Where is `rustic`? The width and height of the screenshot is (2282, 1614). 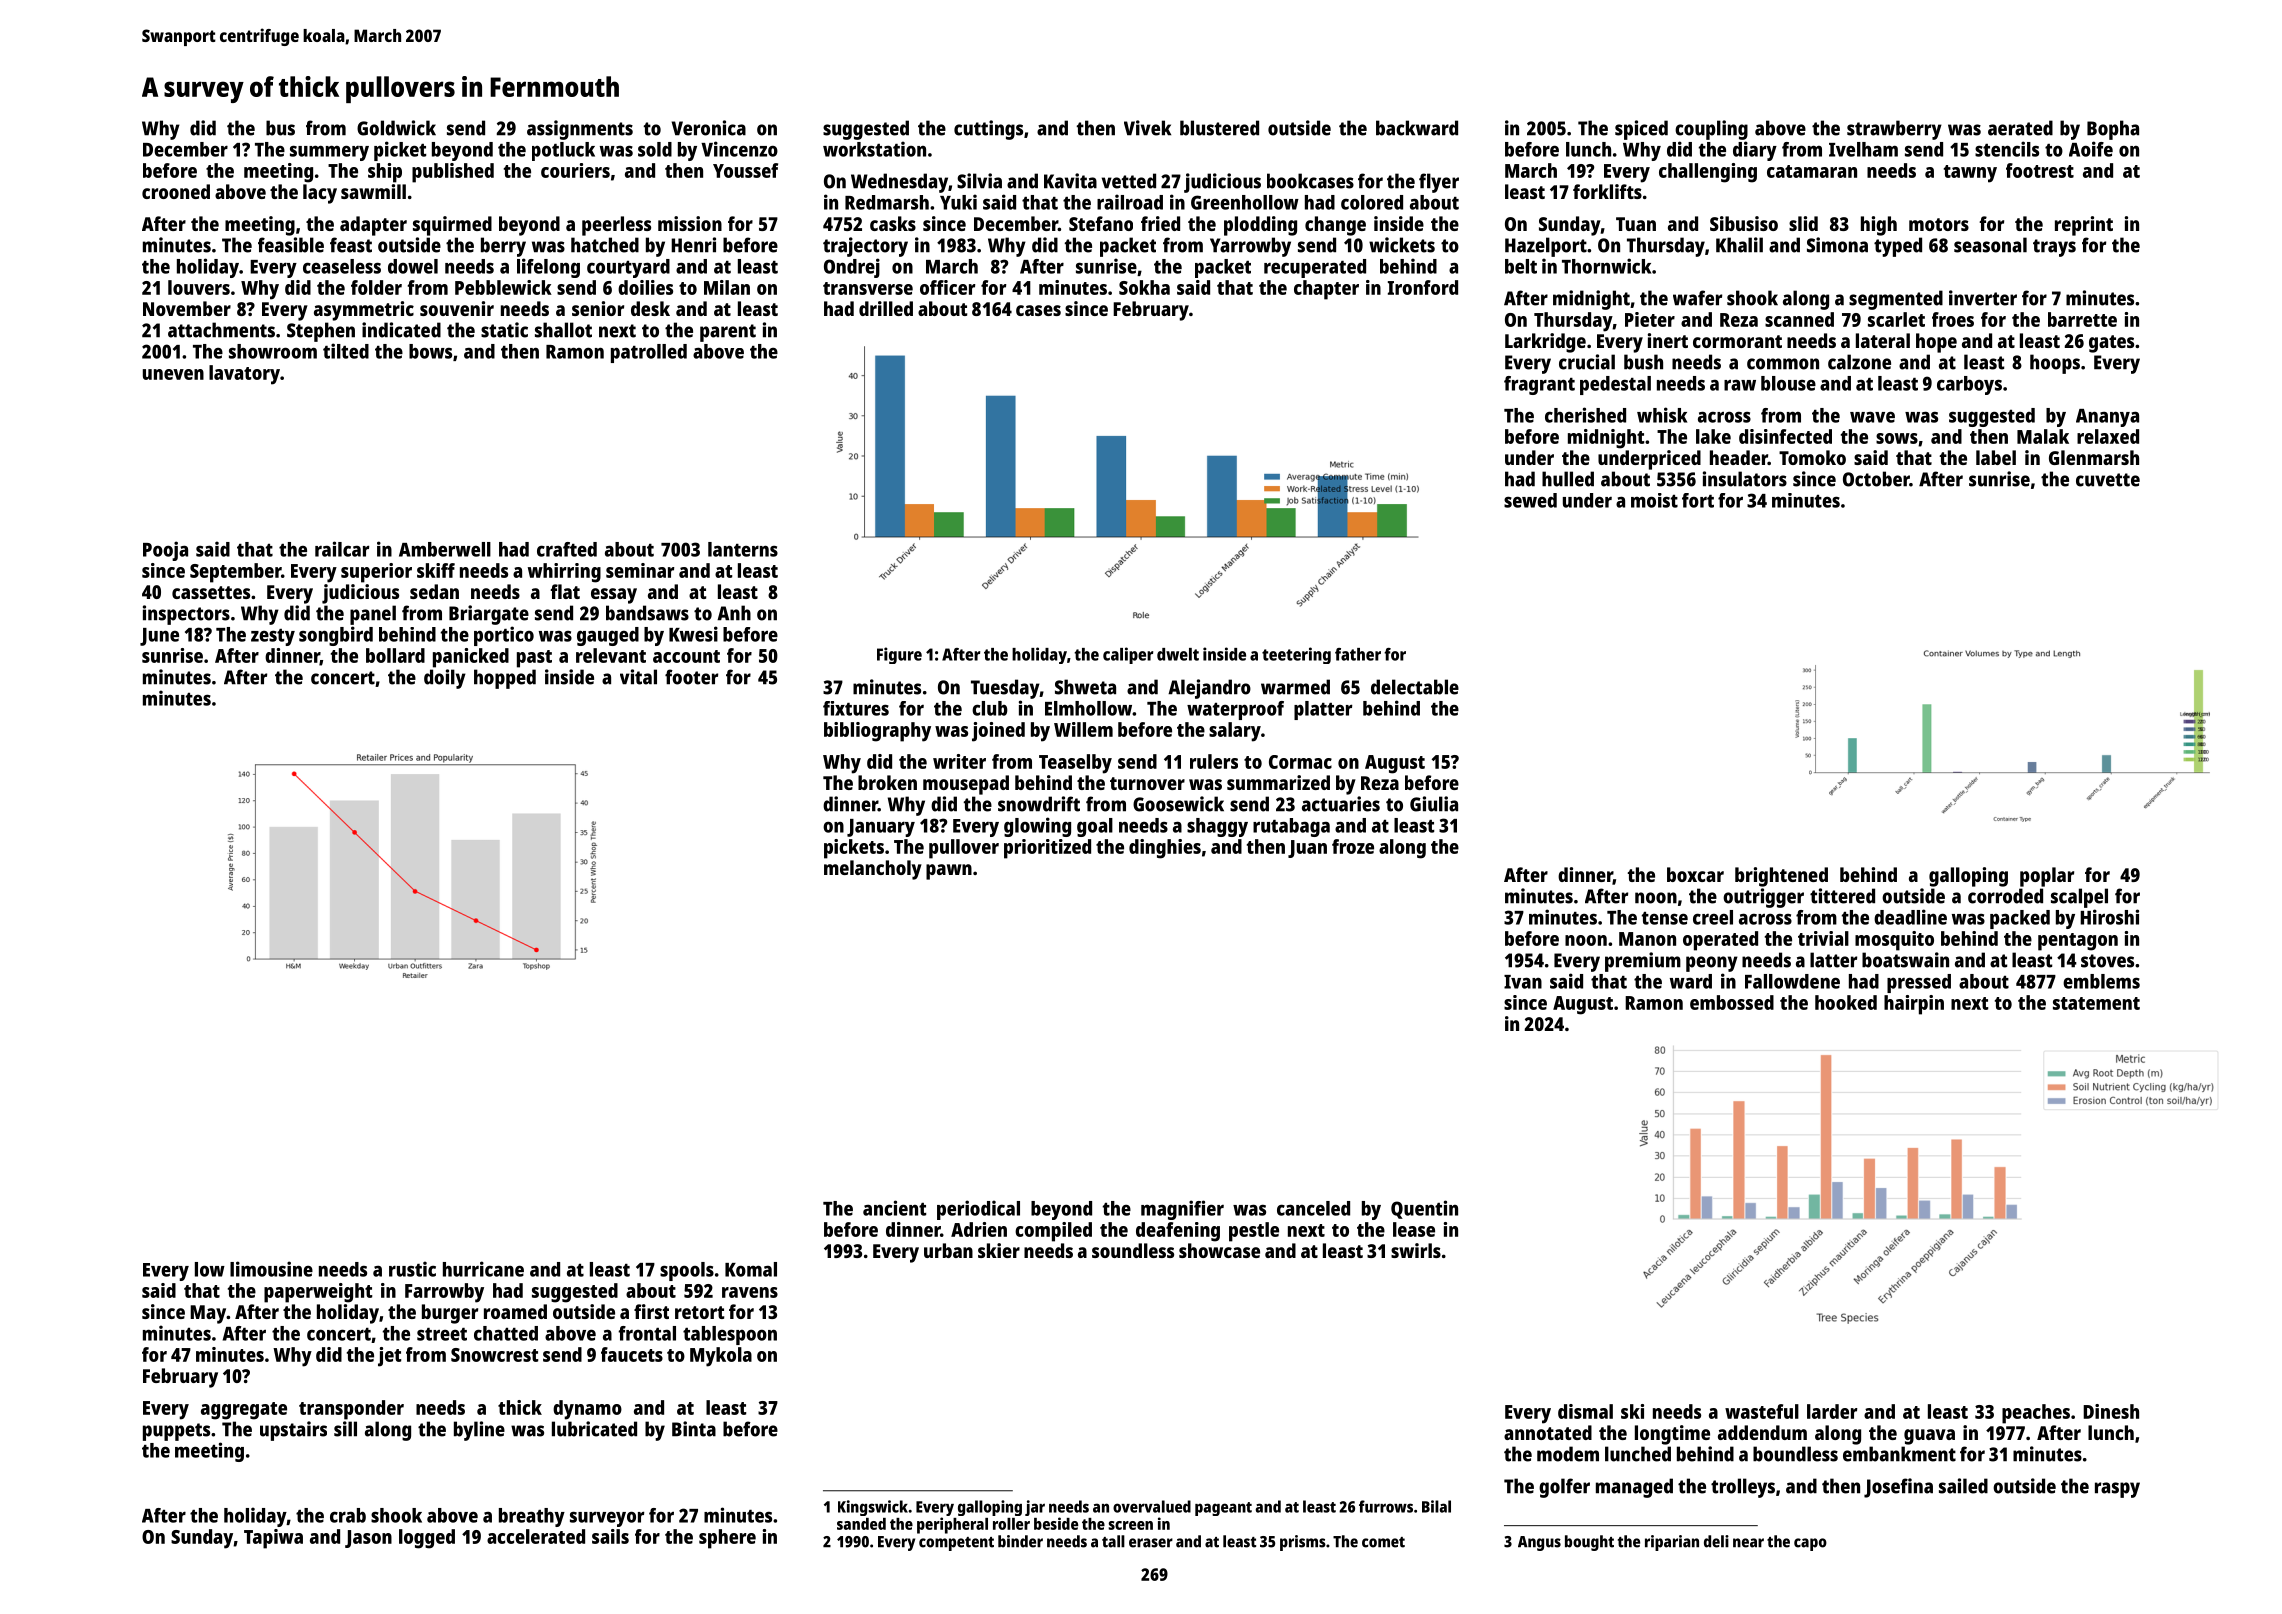 rustic is located at coordinates (412, 1269).
